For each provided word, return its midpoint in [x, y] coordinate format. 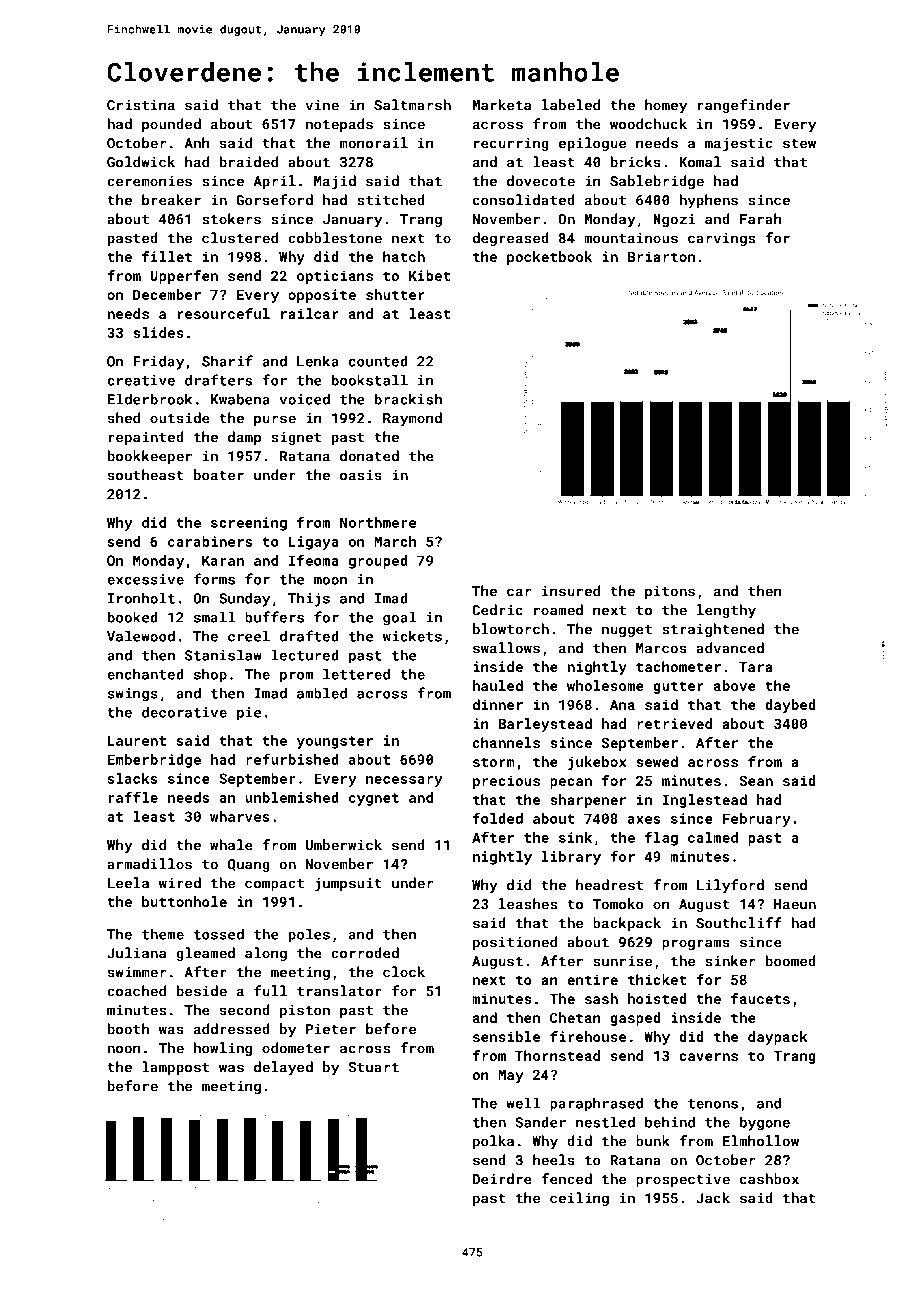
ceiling [579, 1199]
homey [666, 106]
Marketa [502, 105]
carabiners [210, 541]
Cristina [141, 105]
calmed [713, 837]
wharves [240, 816]
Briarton [661, 256]
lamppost [175, 1068]
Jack [713, 1198]
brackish [408, 399]
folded [498, 818]
